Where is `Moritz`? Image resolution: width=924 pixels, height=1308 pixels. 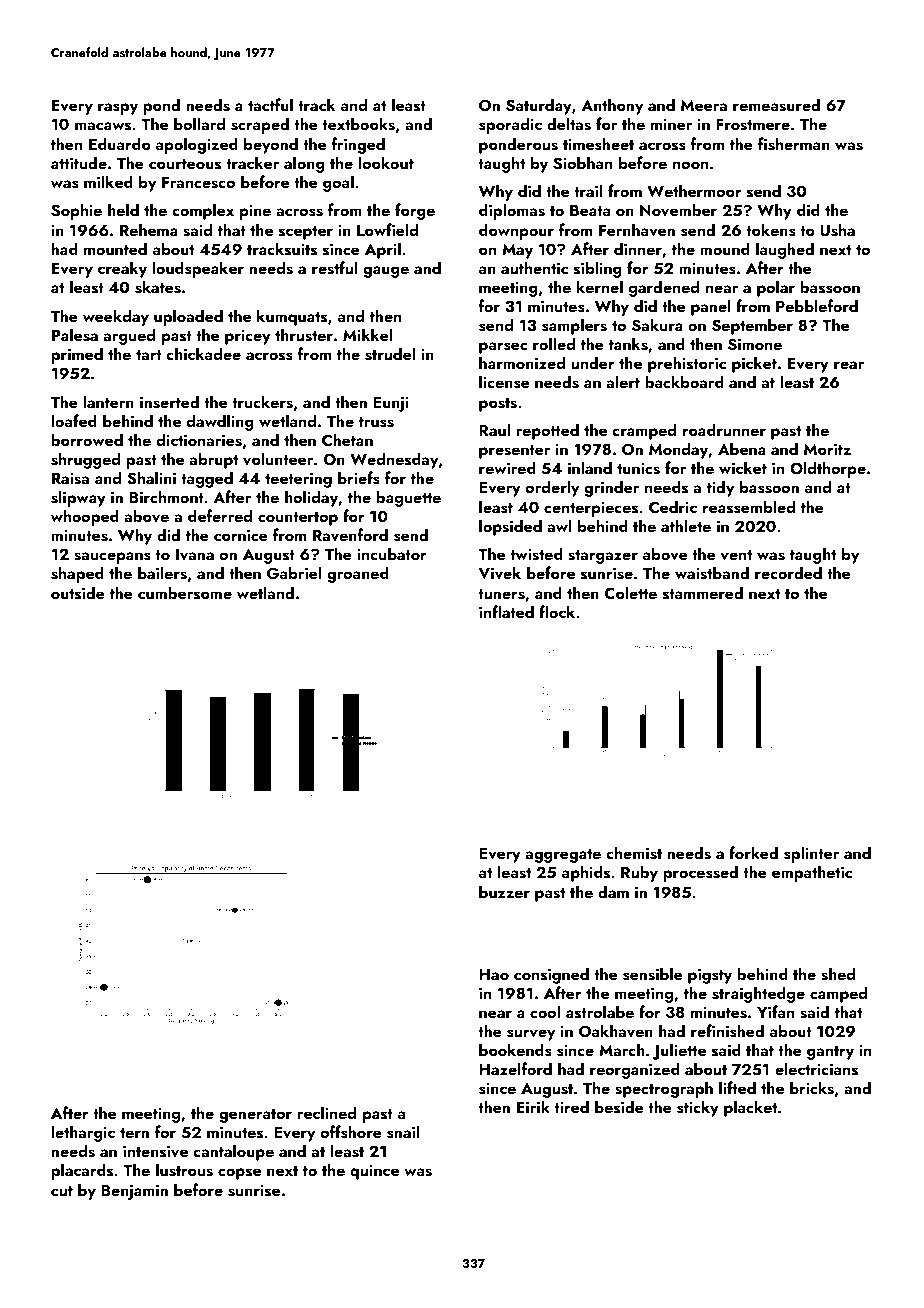 Moritz is located at coordinates (827, 449).
